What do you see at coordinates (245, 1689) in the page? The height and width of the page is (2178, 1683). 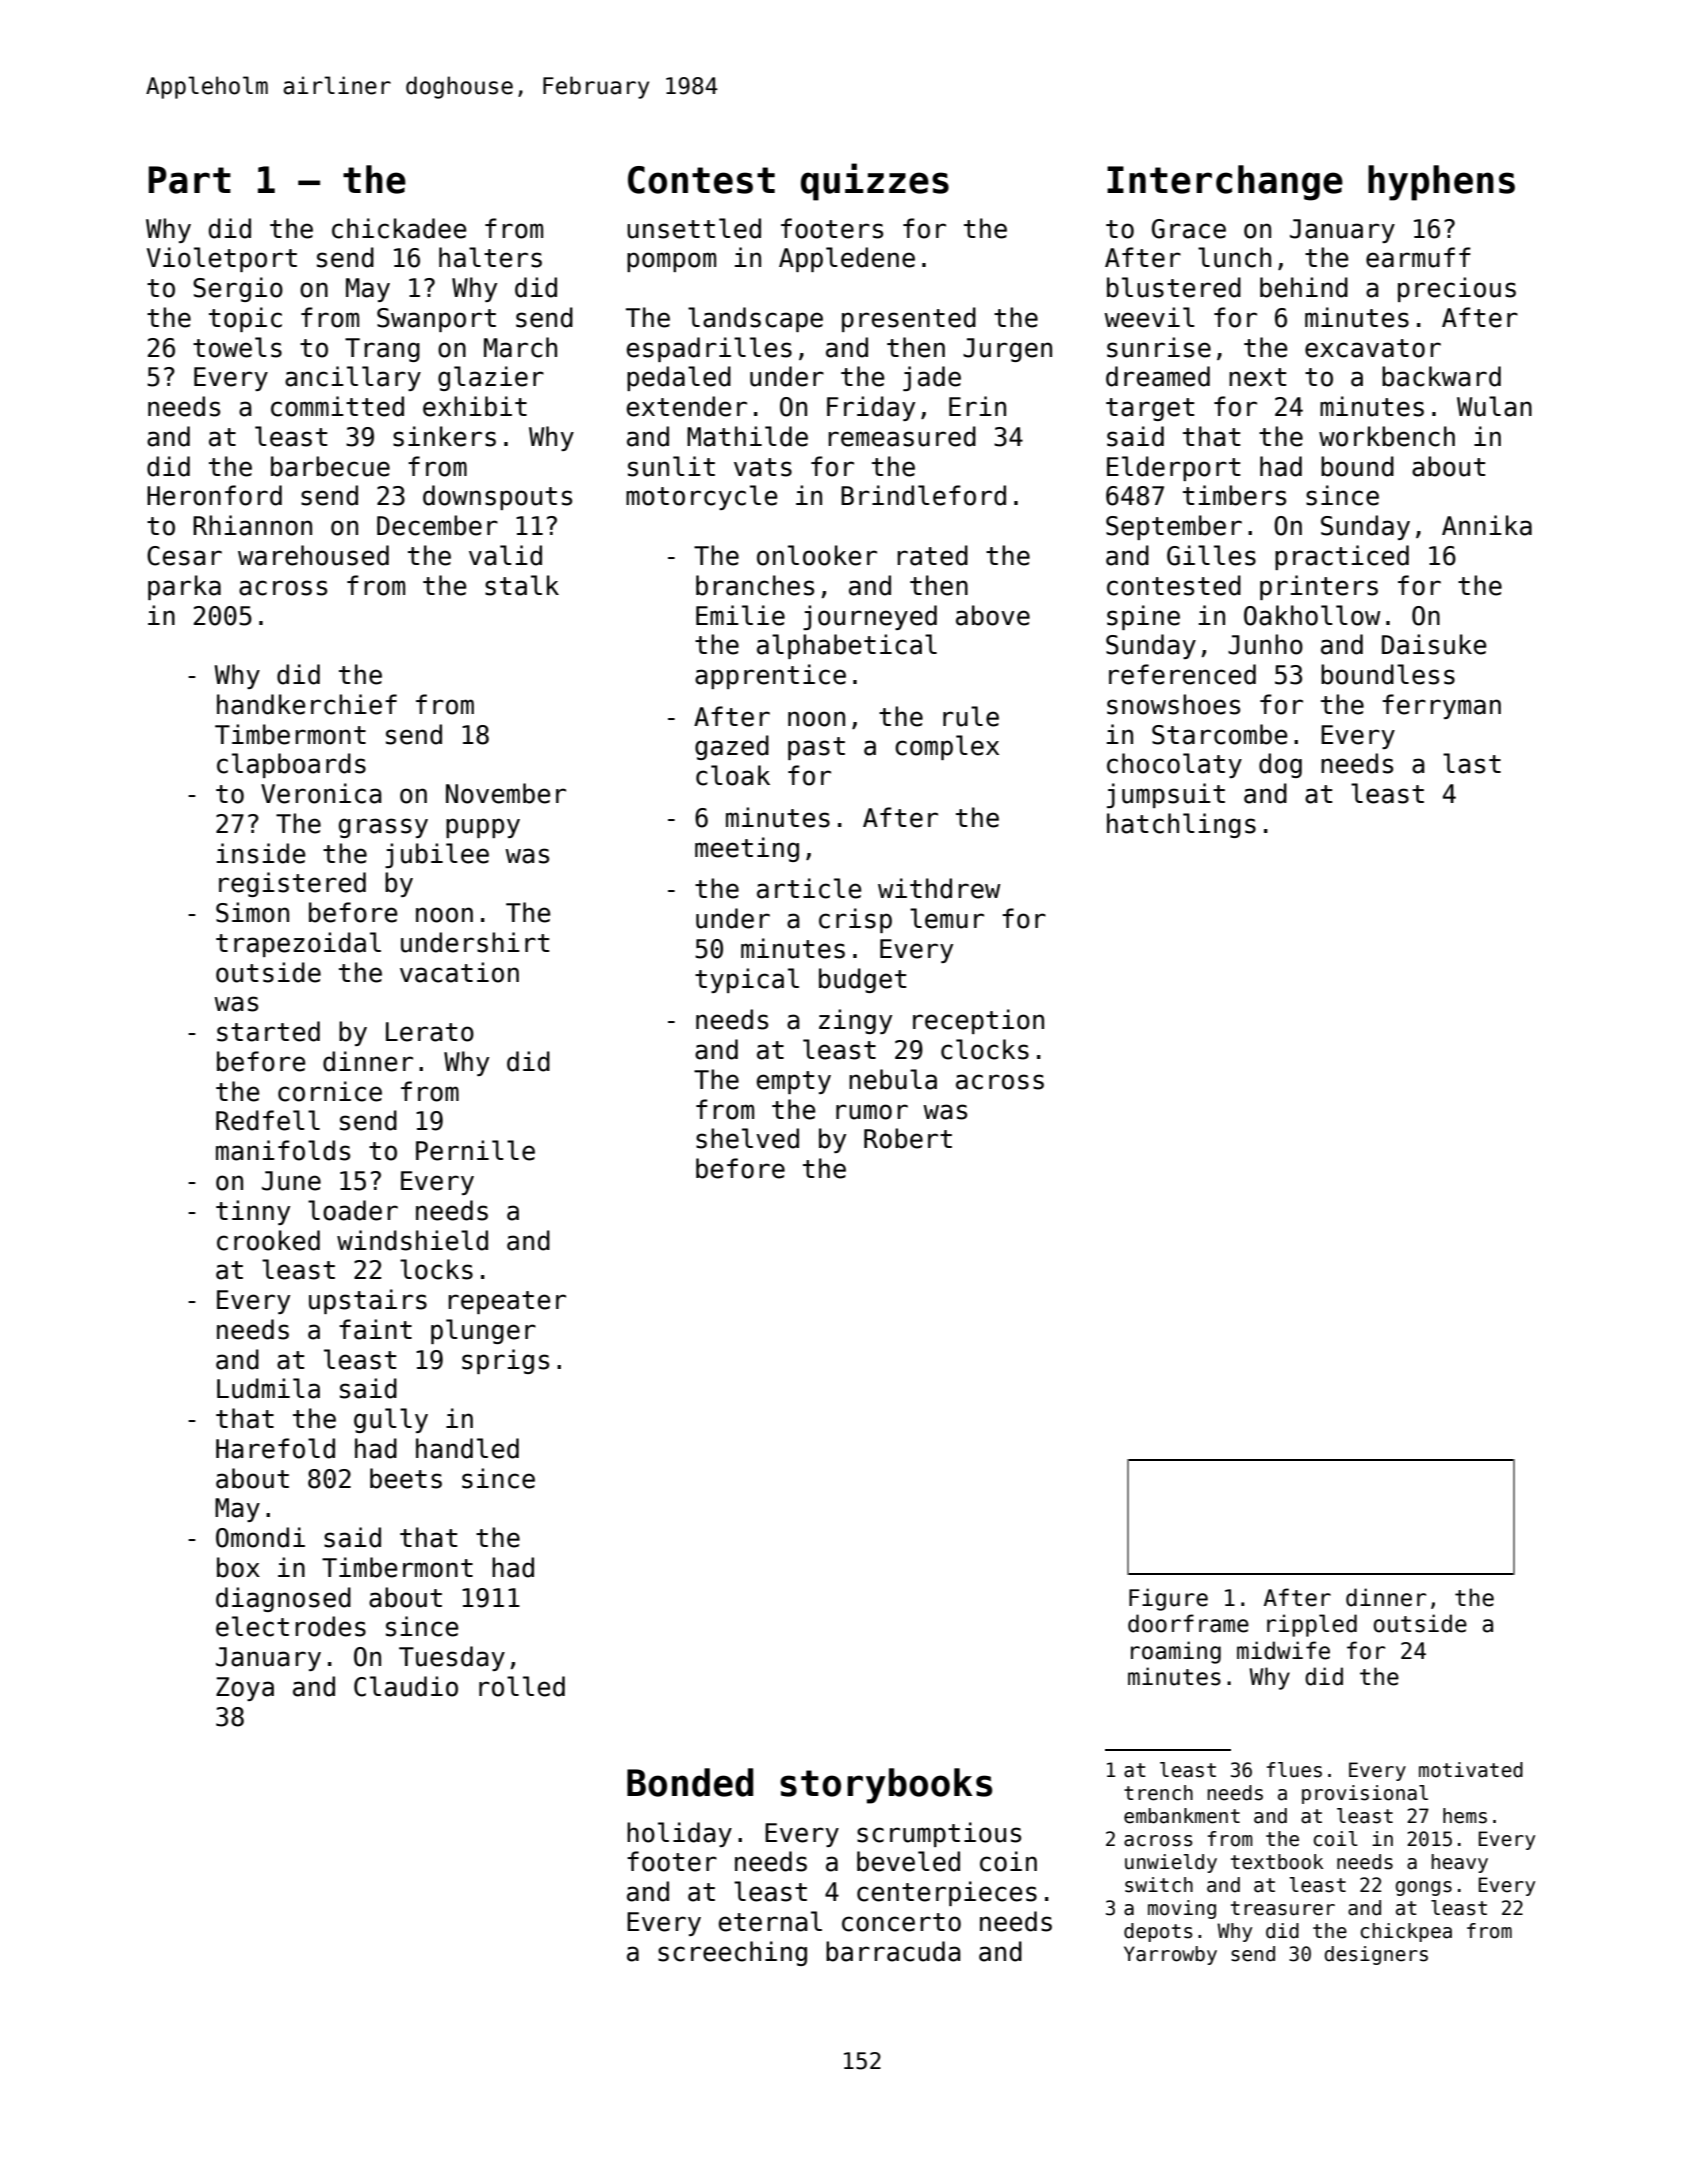 I see `Zoya` at bounding box center [245, 1689].
